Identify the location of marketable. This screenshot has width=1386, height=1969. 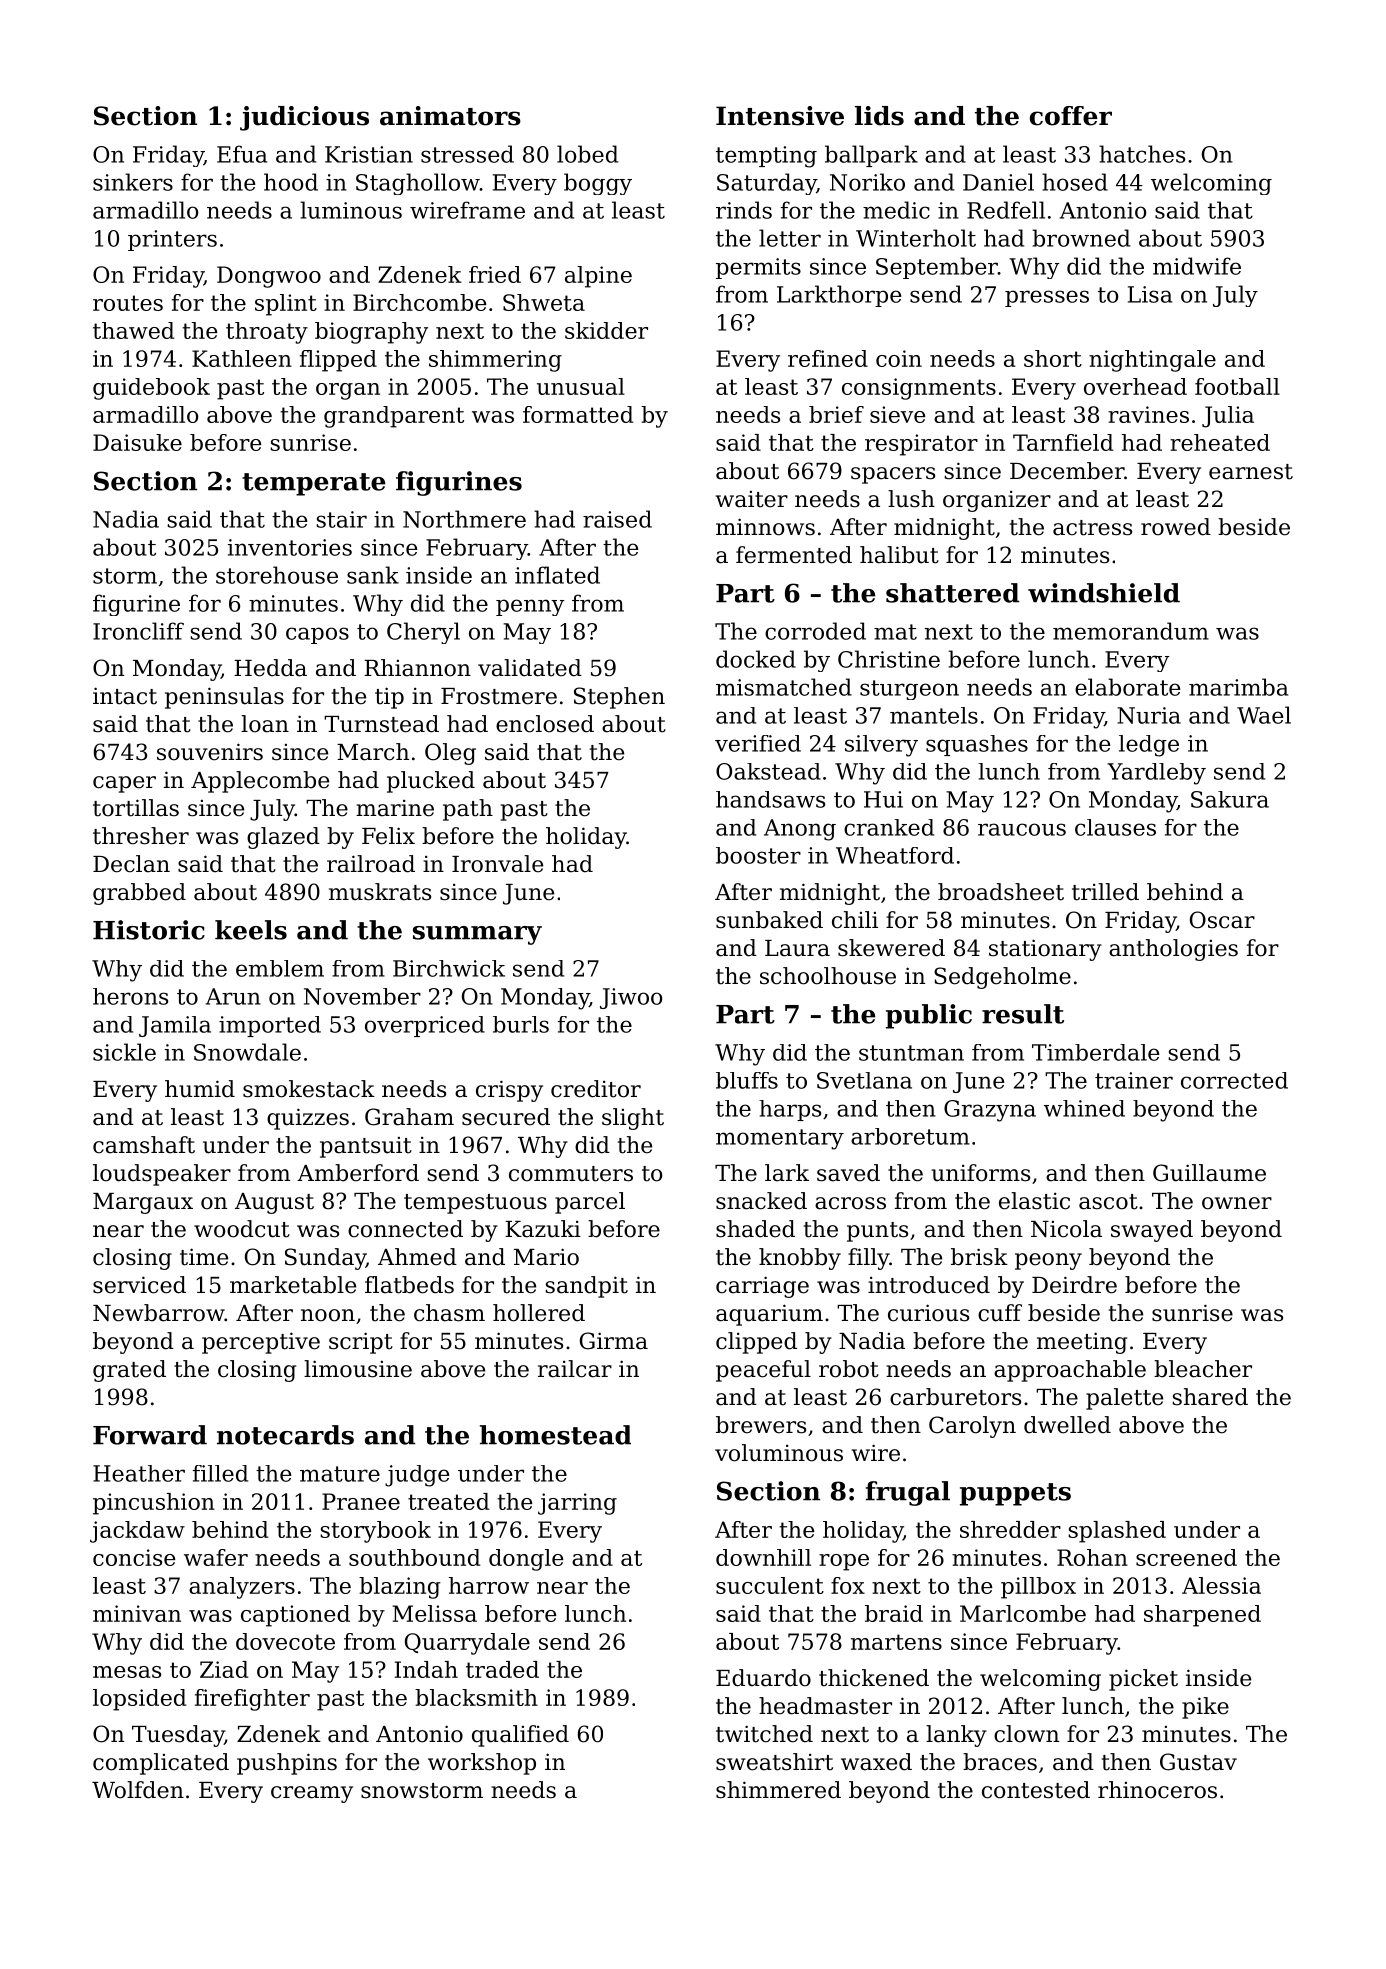
(293, 1285).
